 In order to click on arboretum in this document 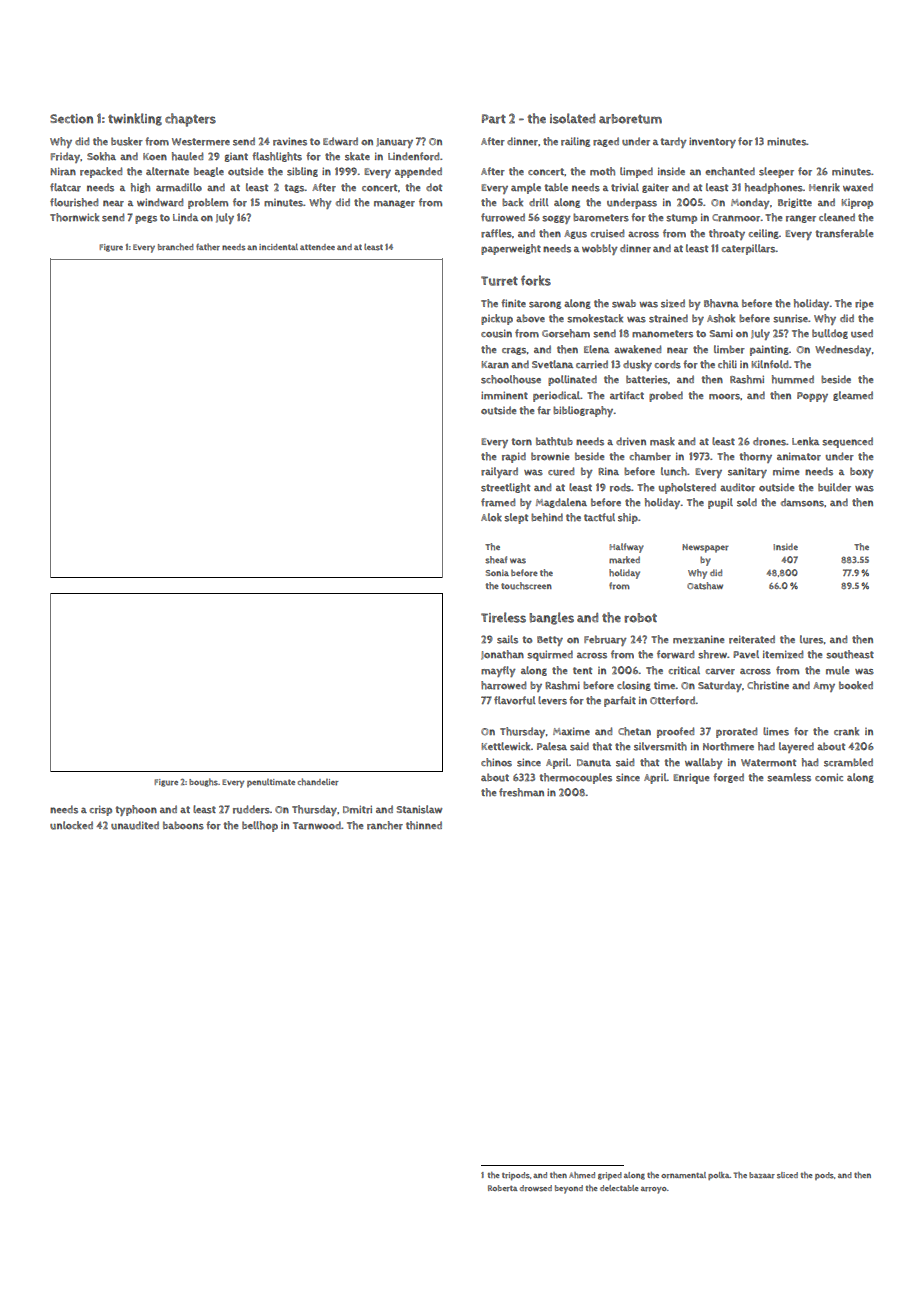, I will do `click(630, 119)`.
